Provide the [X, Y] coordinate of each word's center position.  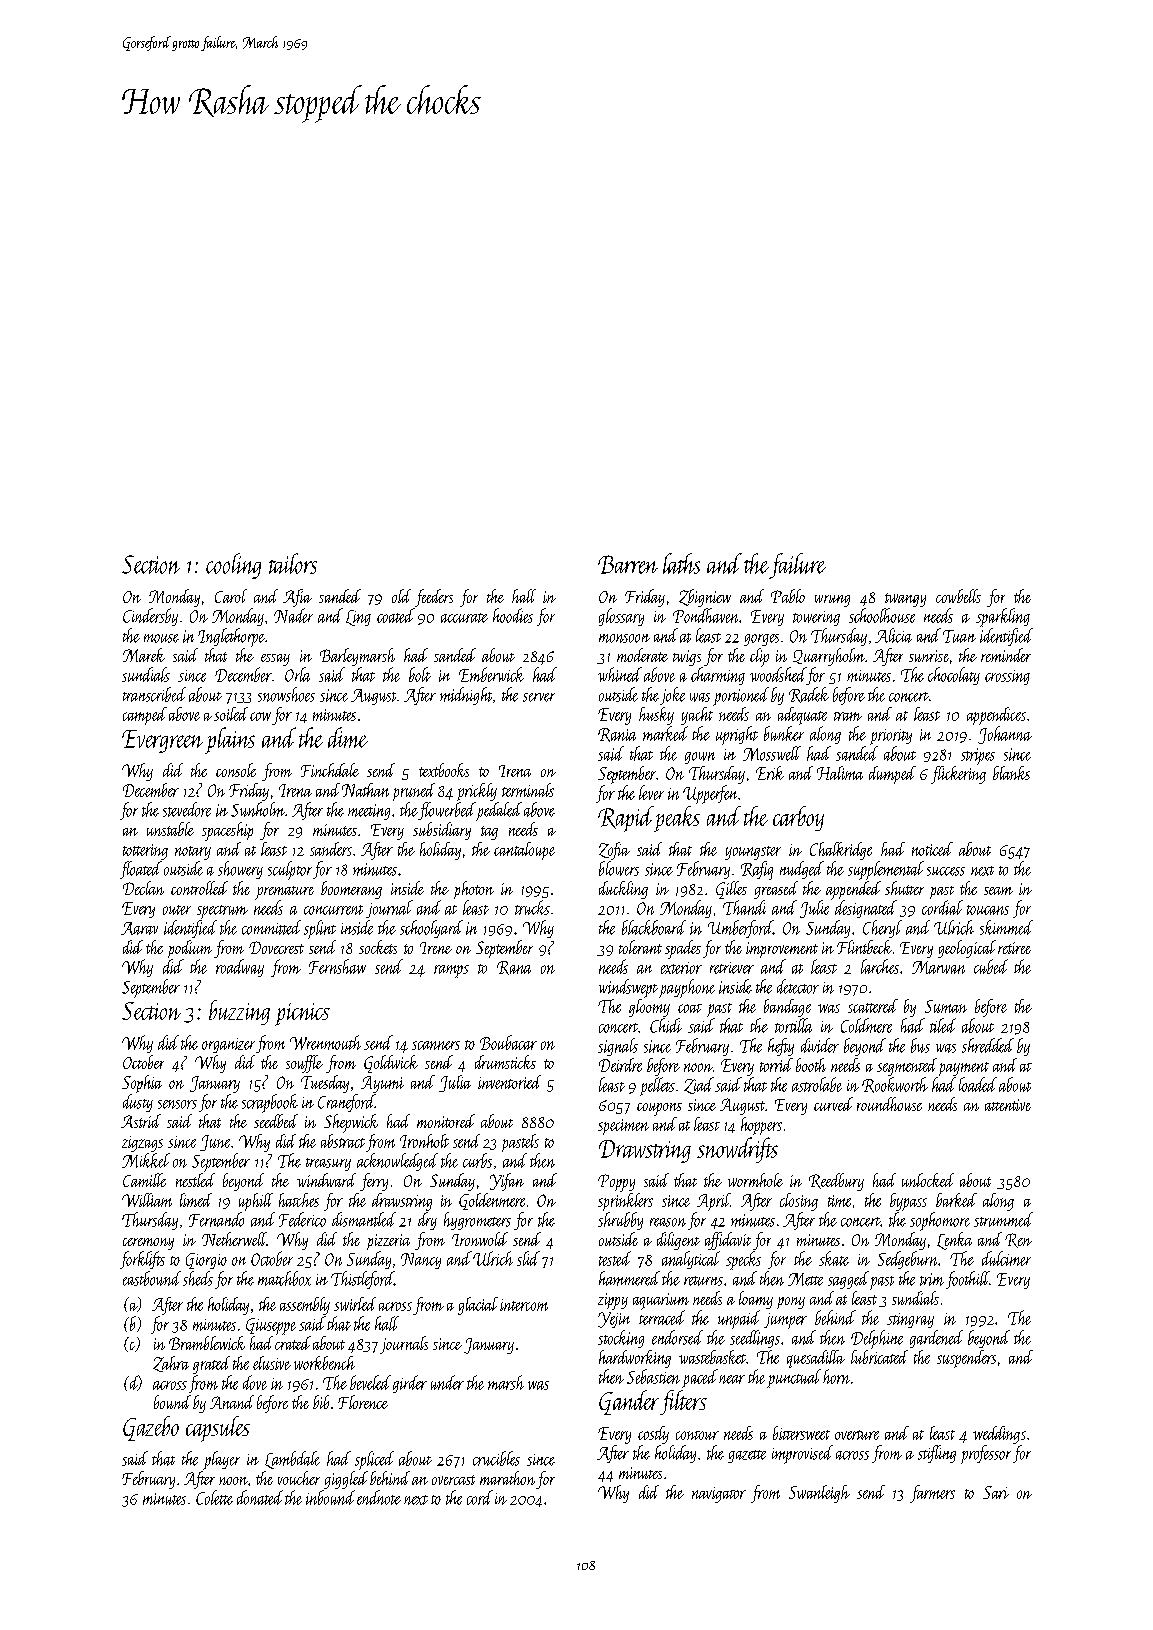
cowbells [958, 596]
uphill [256, 1202]
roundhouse [889, 1104]
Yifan [507, 1182]
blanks [1011, 773]
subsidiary [442, 831]
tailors [293, 563]
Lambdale [292, 1460]
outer [177, 910]
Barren [628, 564]
